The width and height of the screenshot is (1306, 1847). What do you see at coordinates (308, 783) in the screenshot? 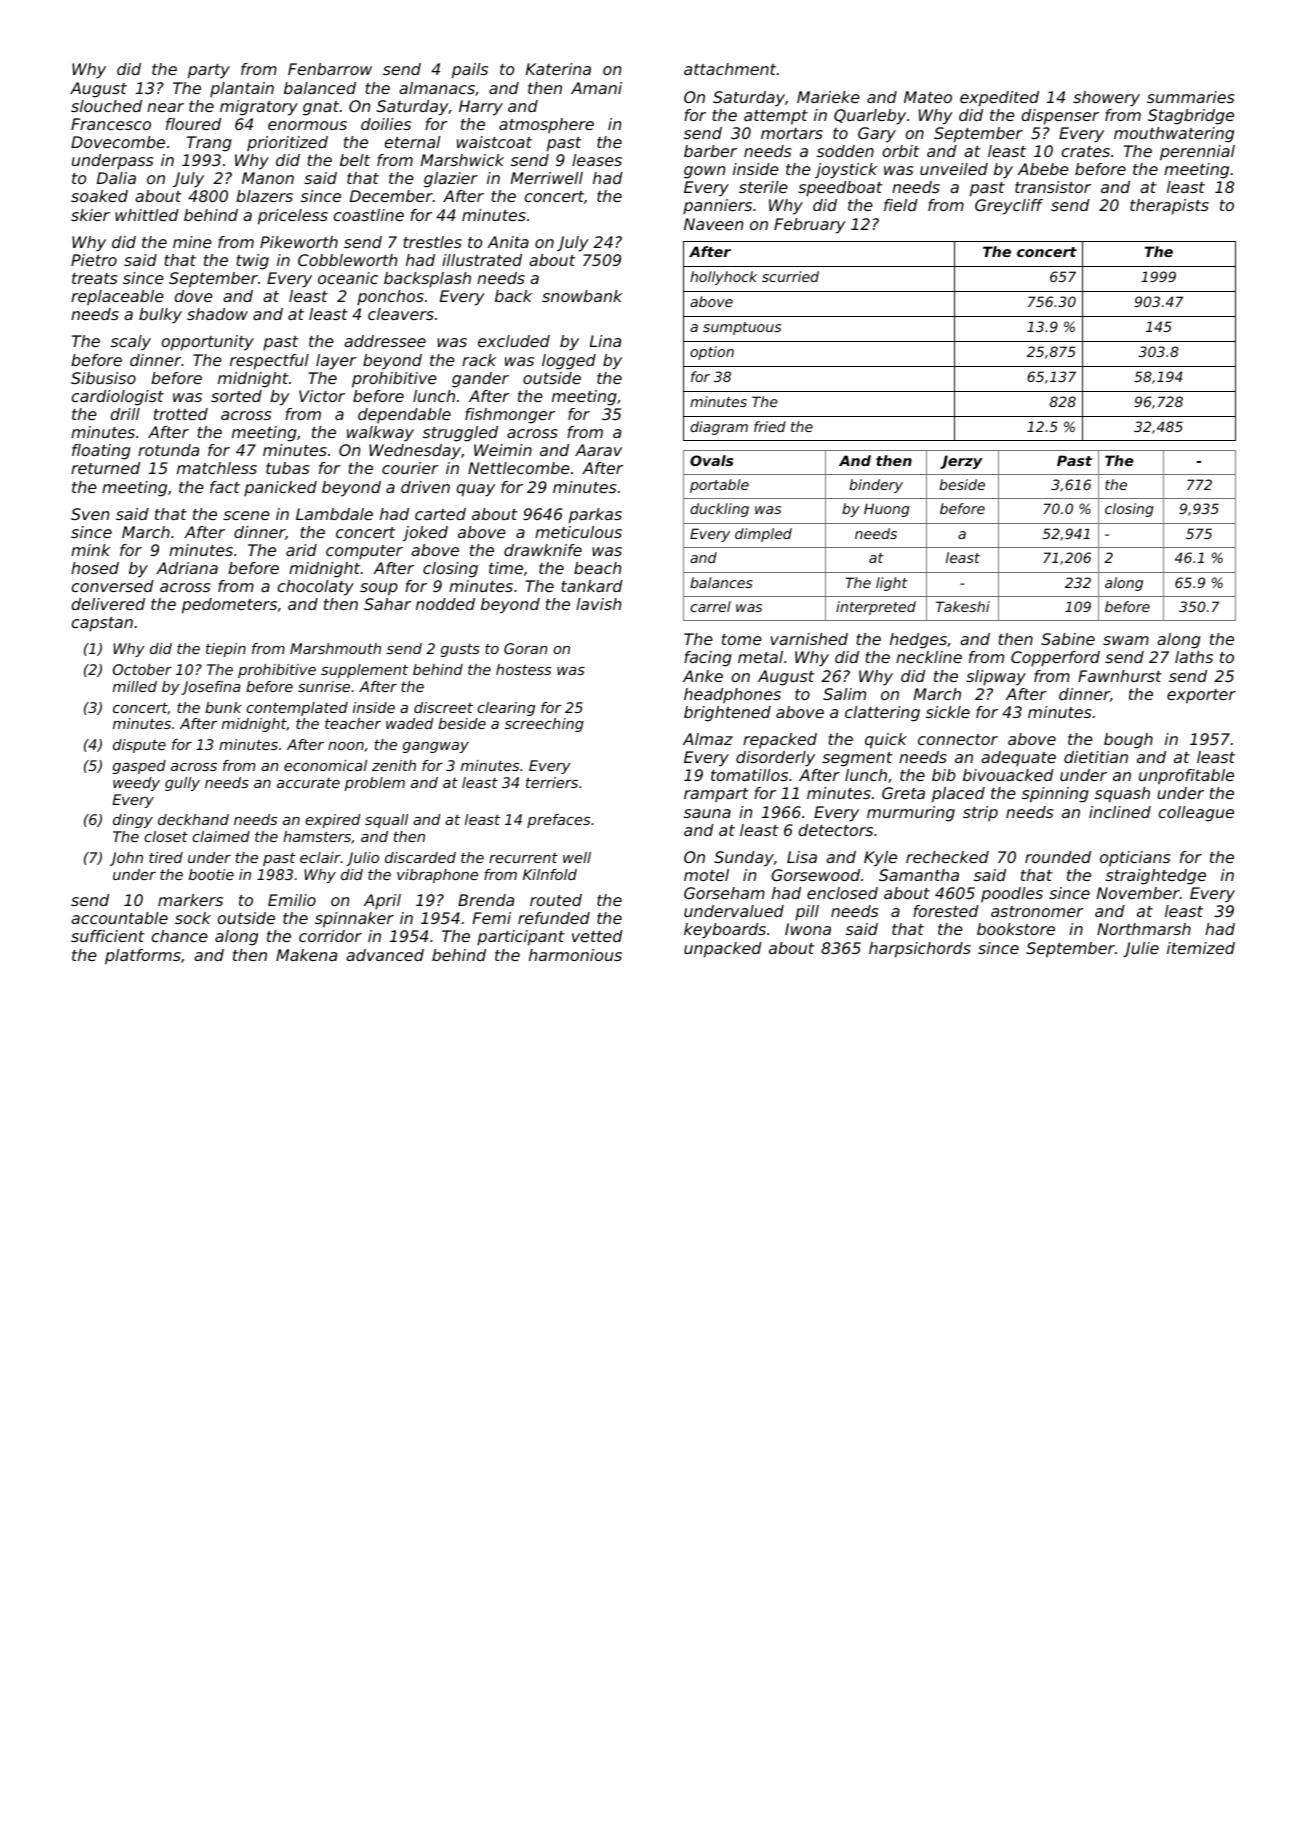
I see `accurate` at bounding box center [308, 783].
